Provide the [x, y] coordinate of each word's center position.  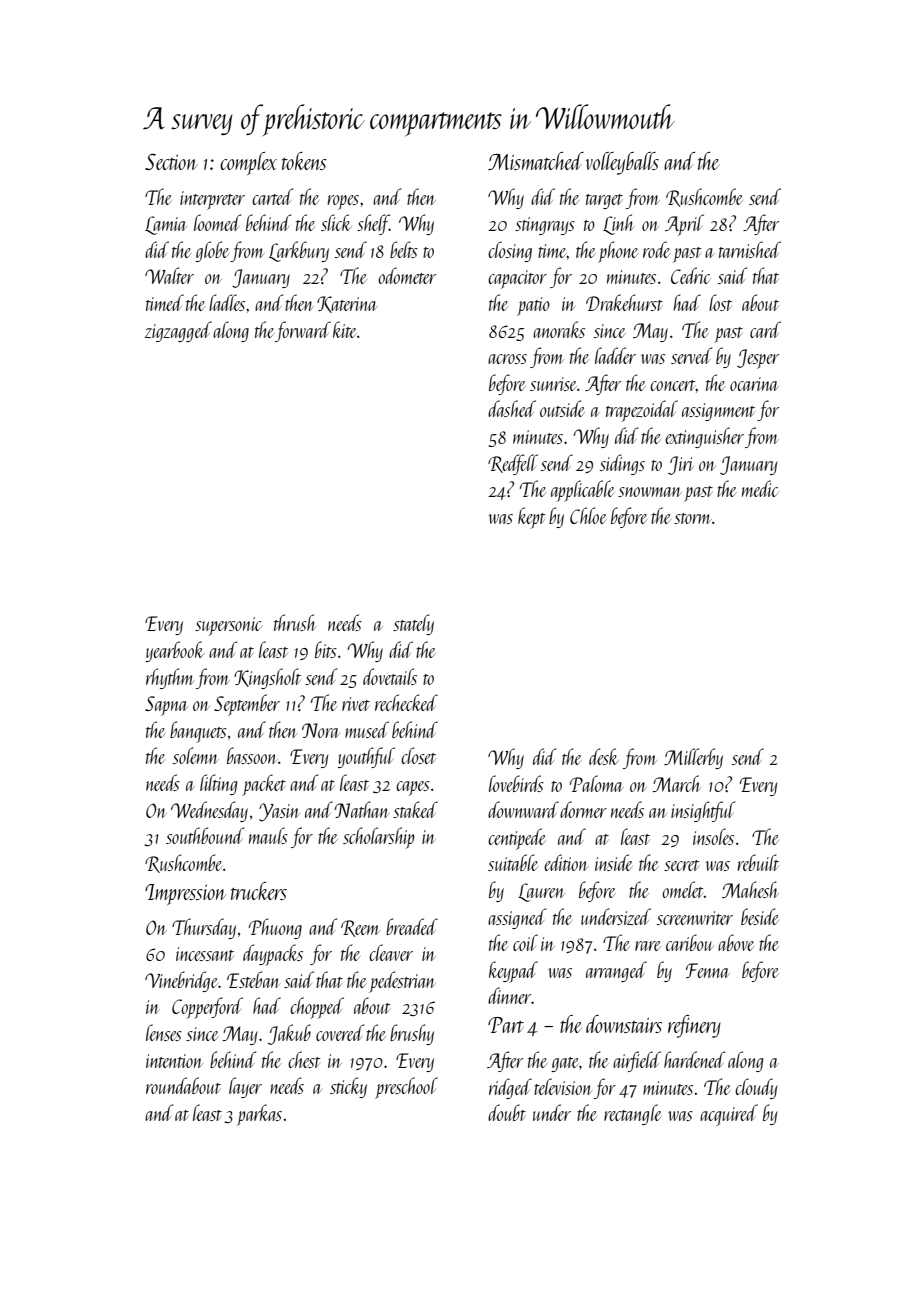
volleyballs [622, 163]
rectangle [633, 1114]
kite [345, 329]
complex [248, 163]
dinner [510, 995]
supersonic [228, 626]
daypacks [273, 955]
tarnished [750, 249]
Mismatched [536, 161]
